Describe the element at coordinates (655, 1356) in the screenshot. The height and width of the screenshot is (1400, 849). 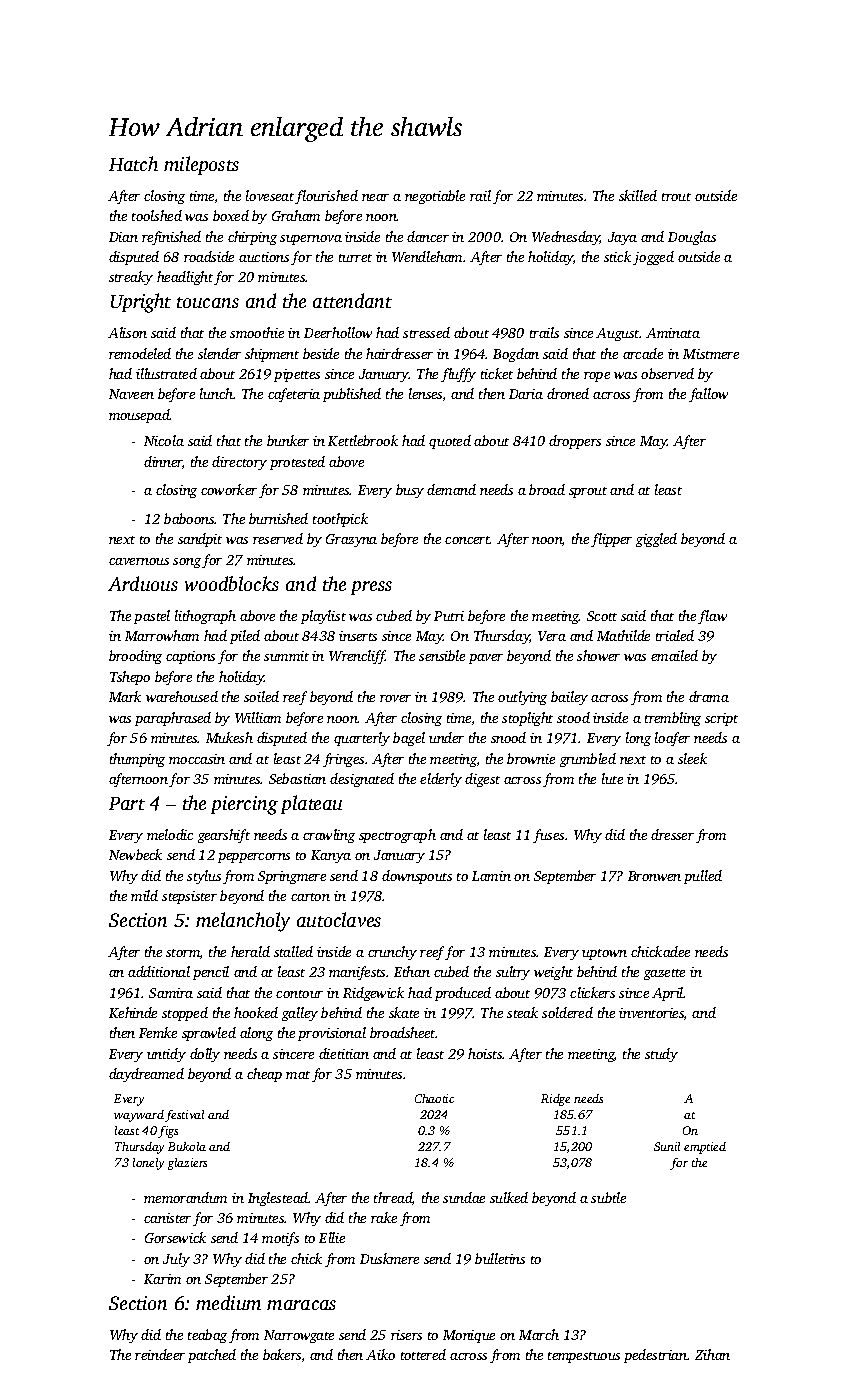
I see `pedestrian` at that location.
